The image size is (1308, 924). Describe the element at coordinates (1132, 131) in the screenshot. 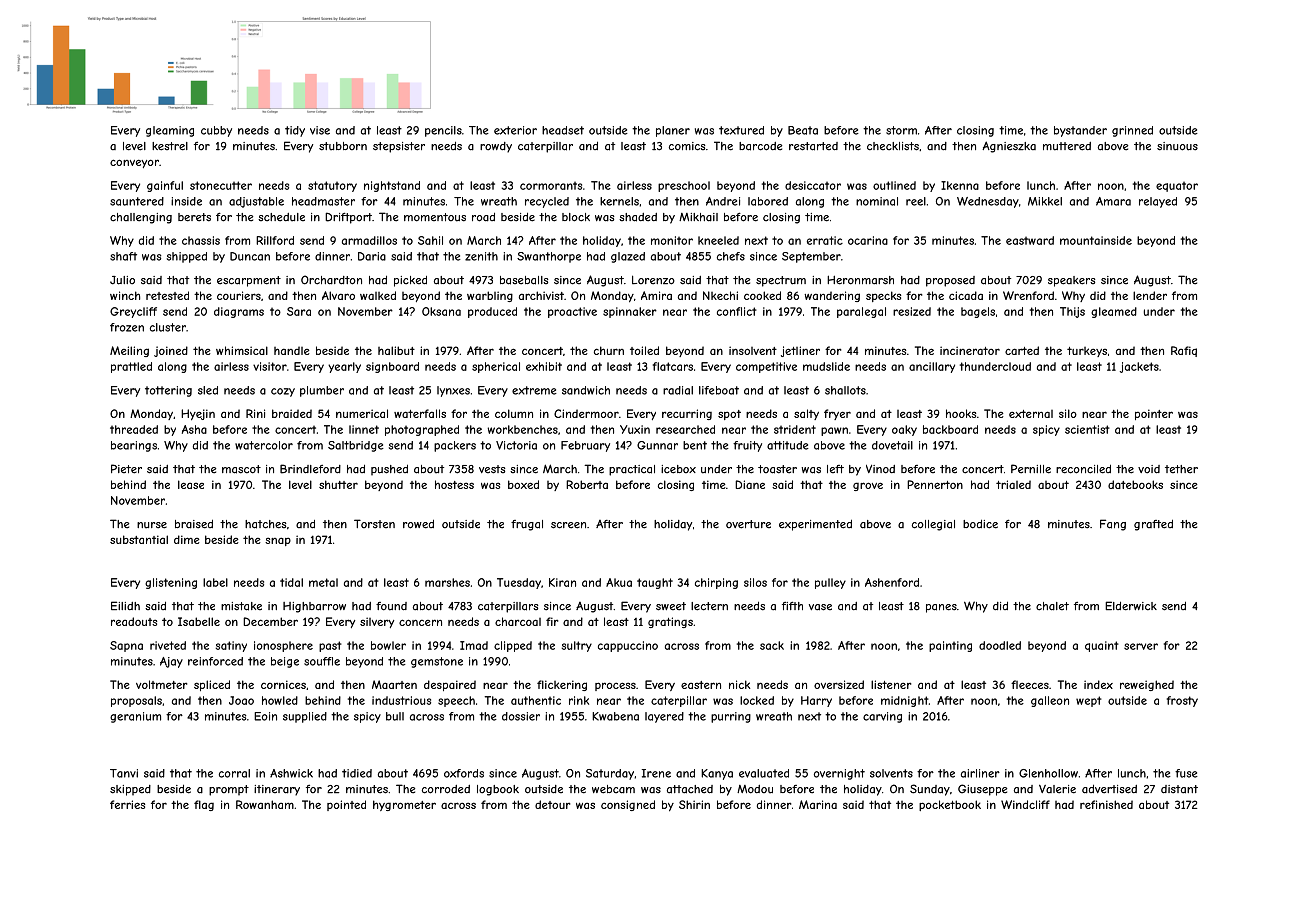

I see `grinned` at that location.
